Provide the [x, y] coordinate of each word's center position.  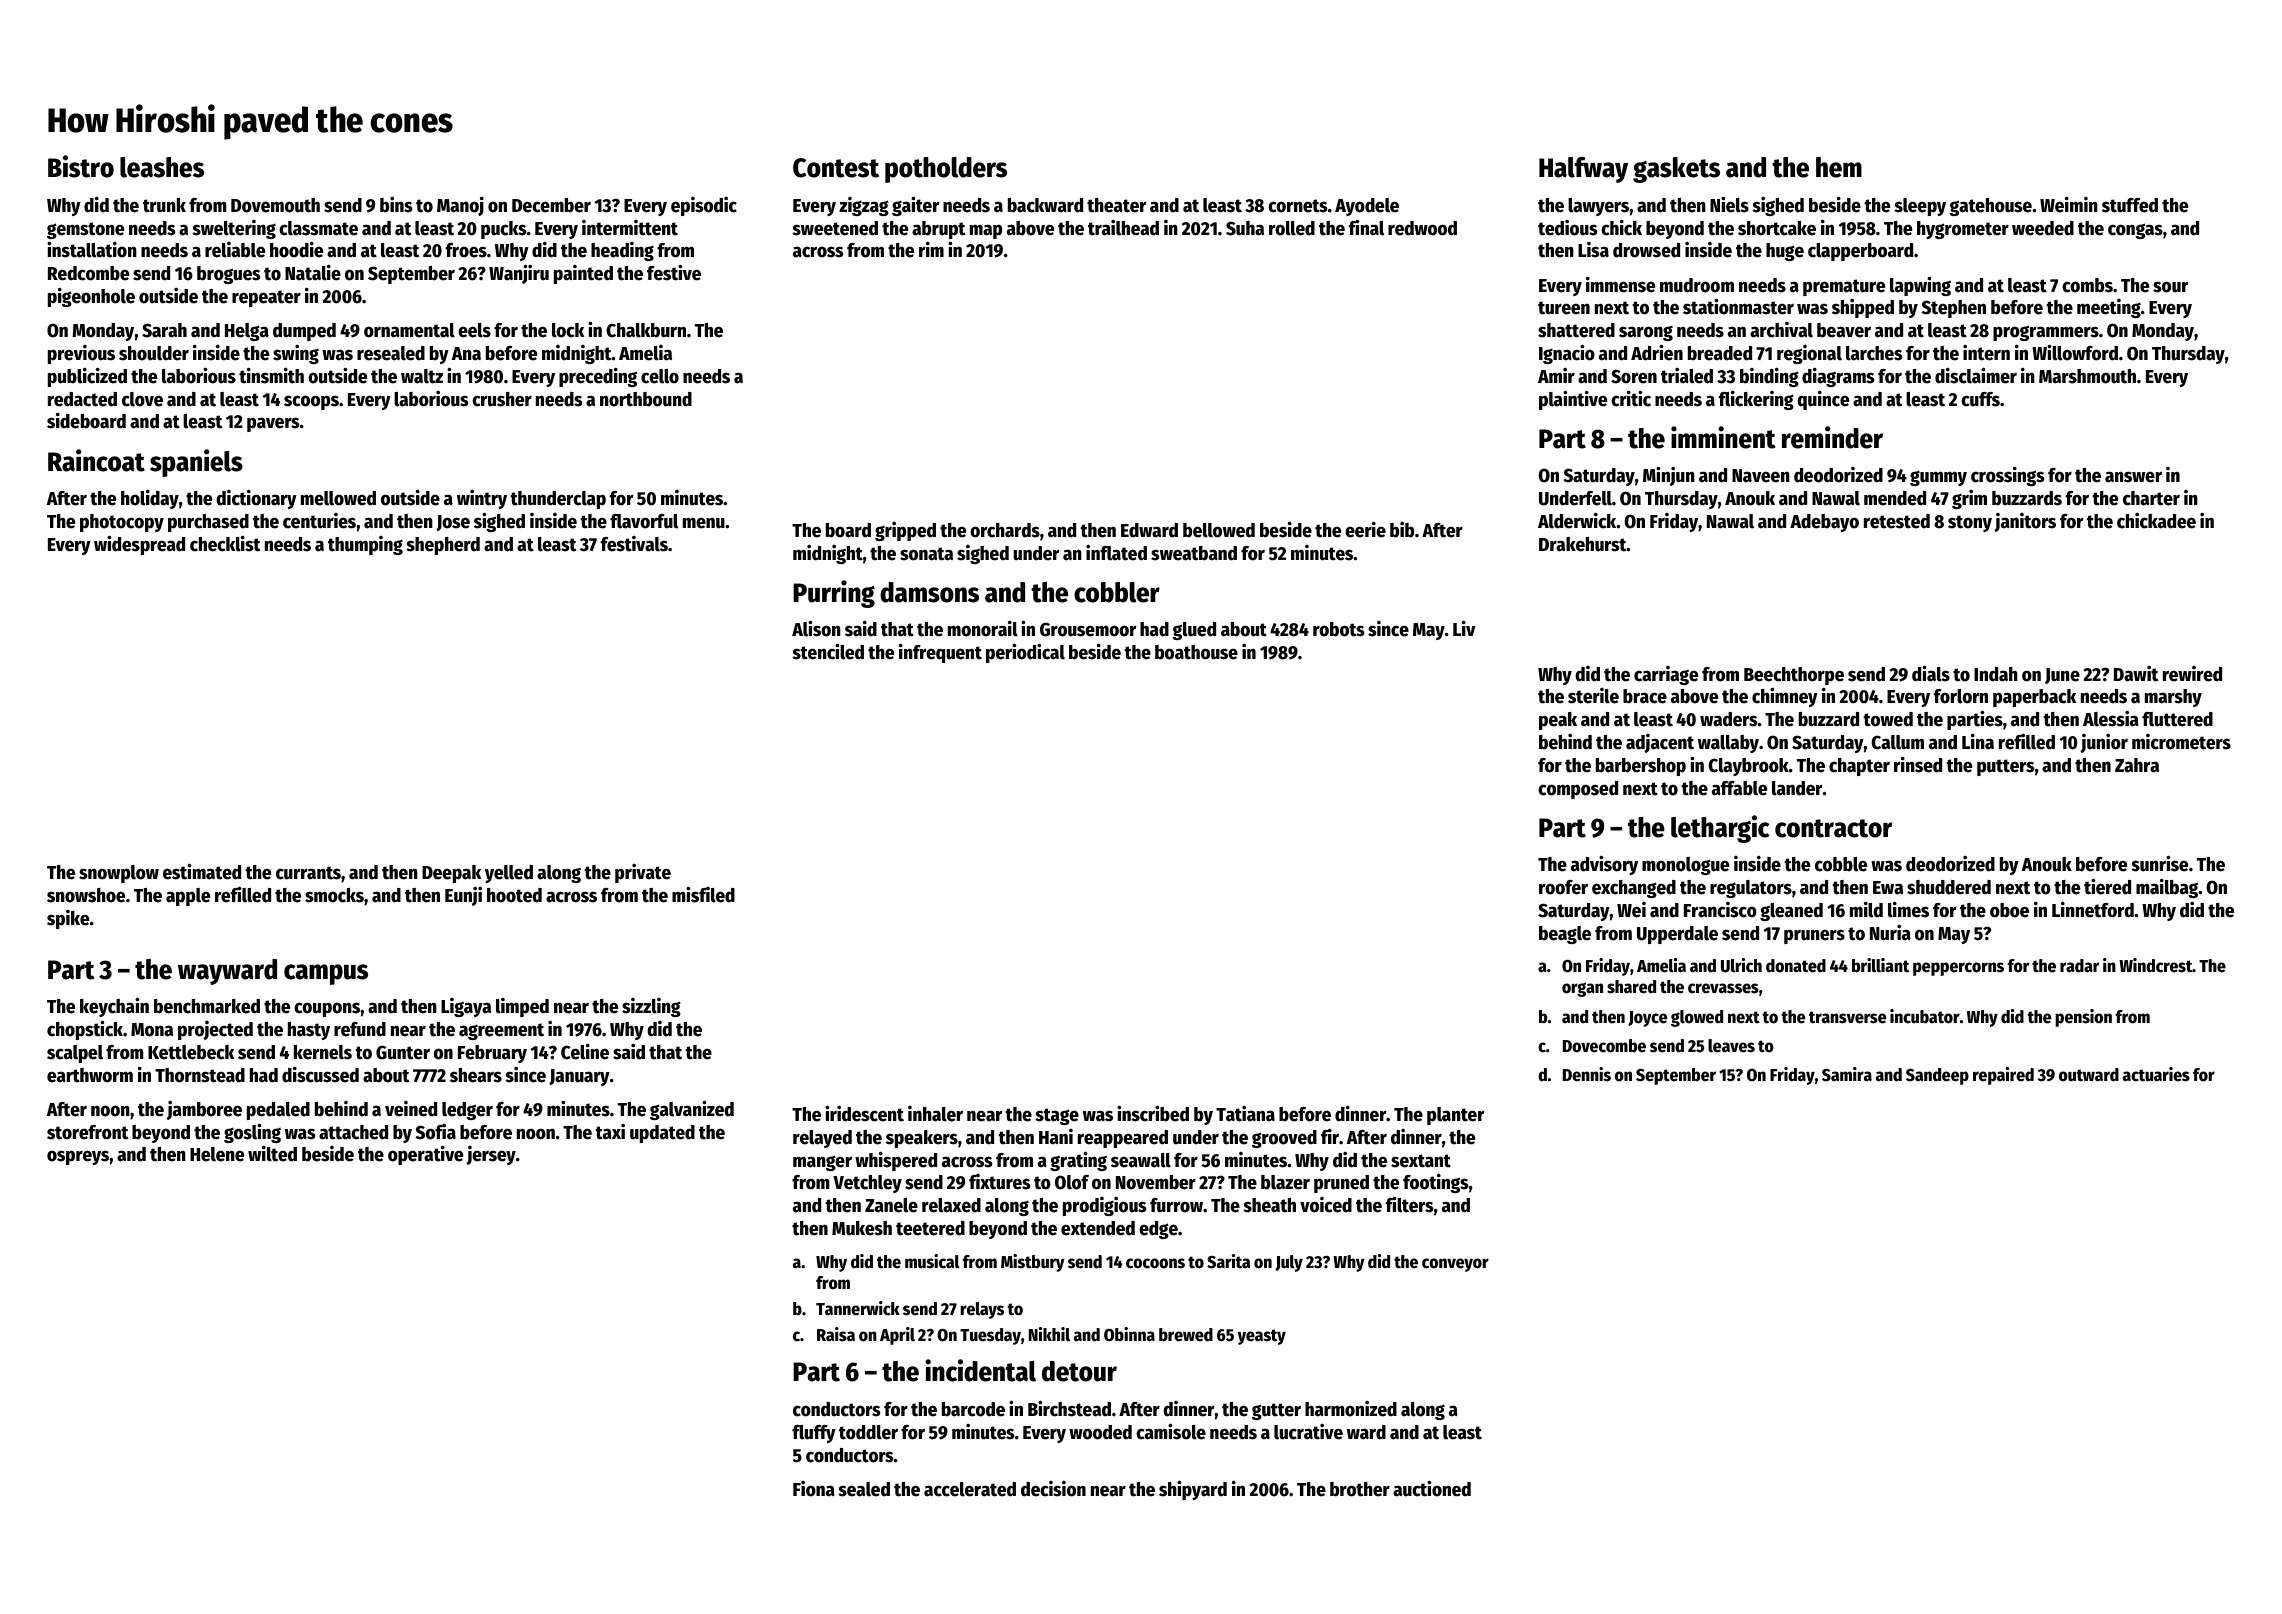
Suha [1245, 228]
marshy [2173, 698]
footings [1435, 1183]
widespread [139, 545]
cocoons [1155, 1263]
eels [474, 330]
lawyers [1598, 207]
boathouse [1196, 652]
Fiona [814, 1489]
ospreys [78, 1157]
